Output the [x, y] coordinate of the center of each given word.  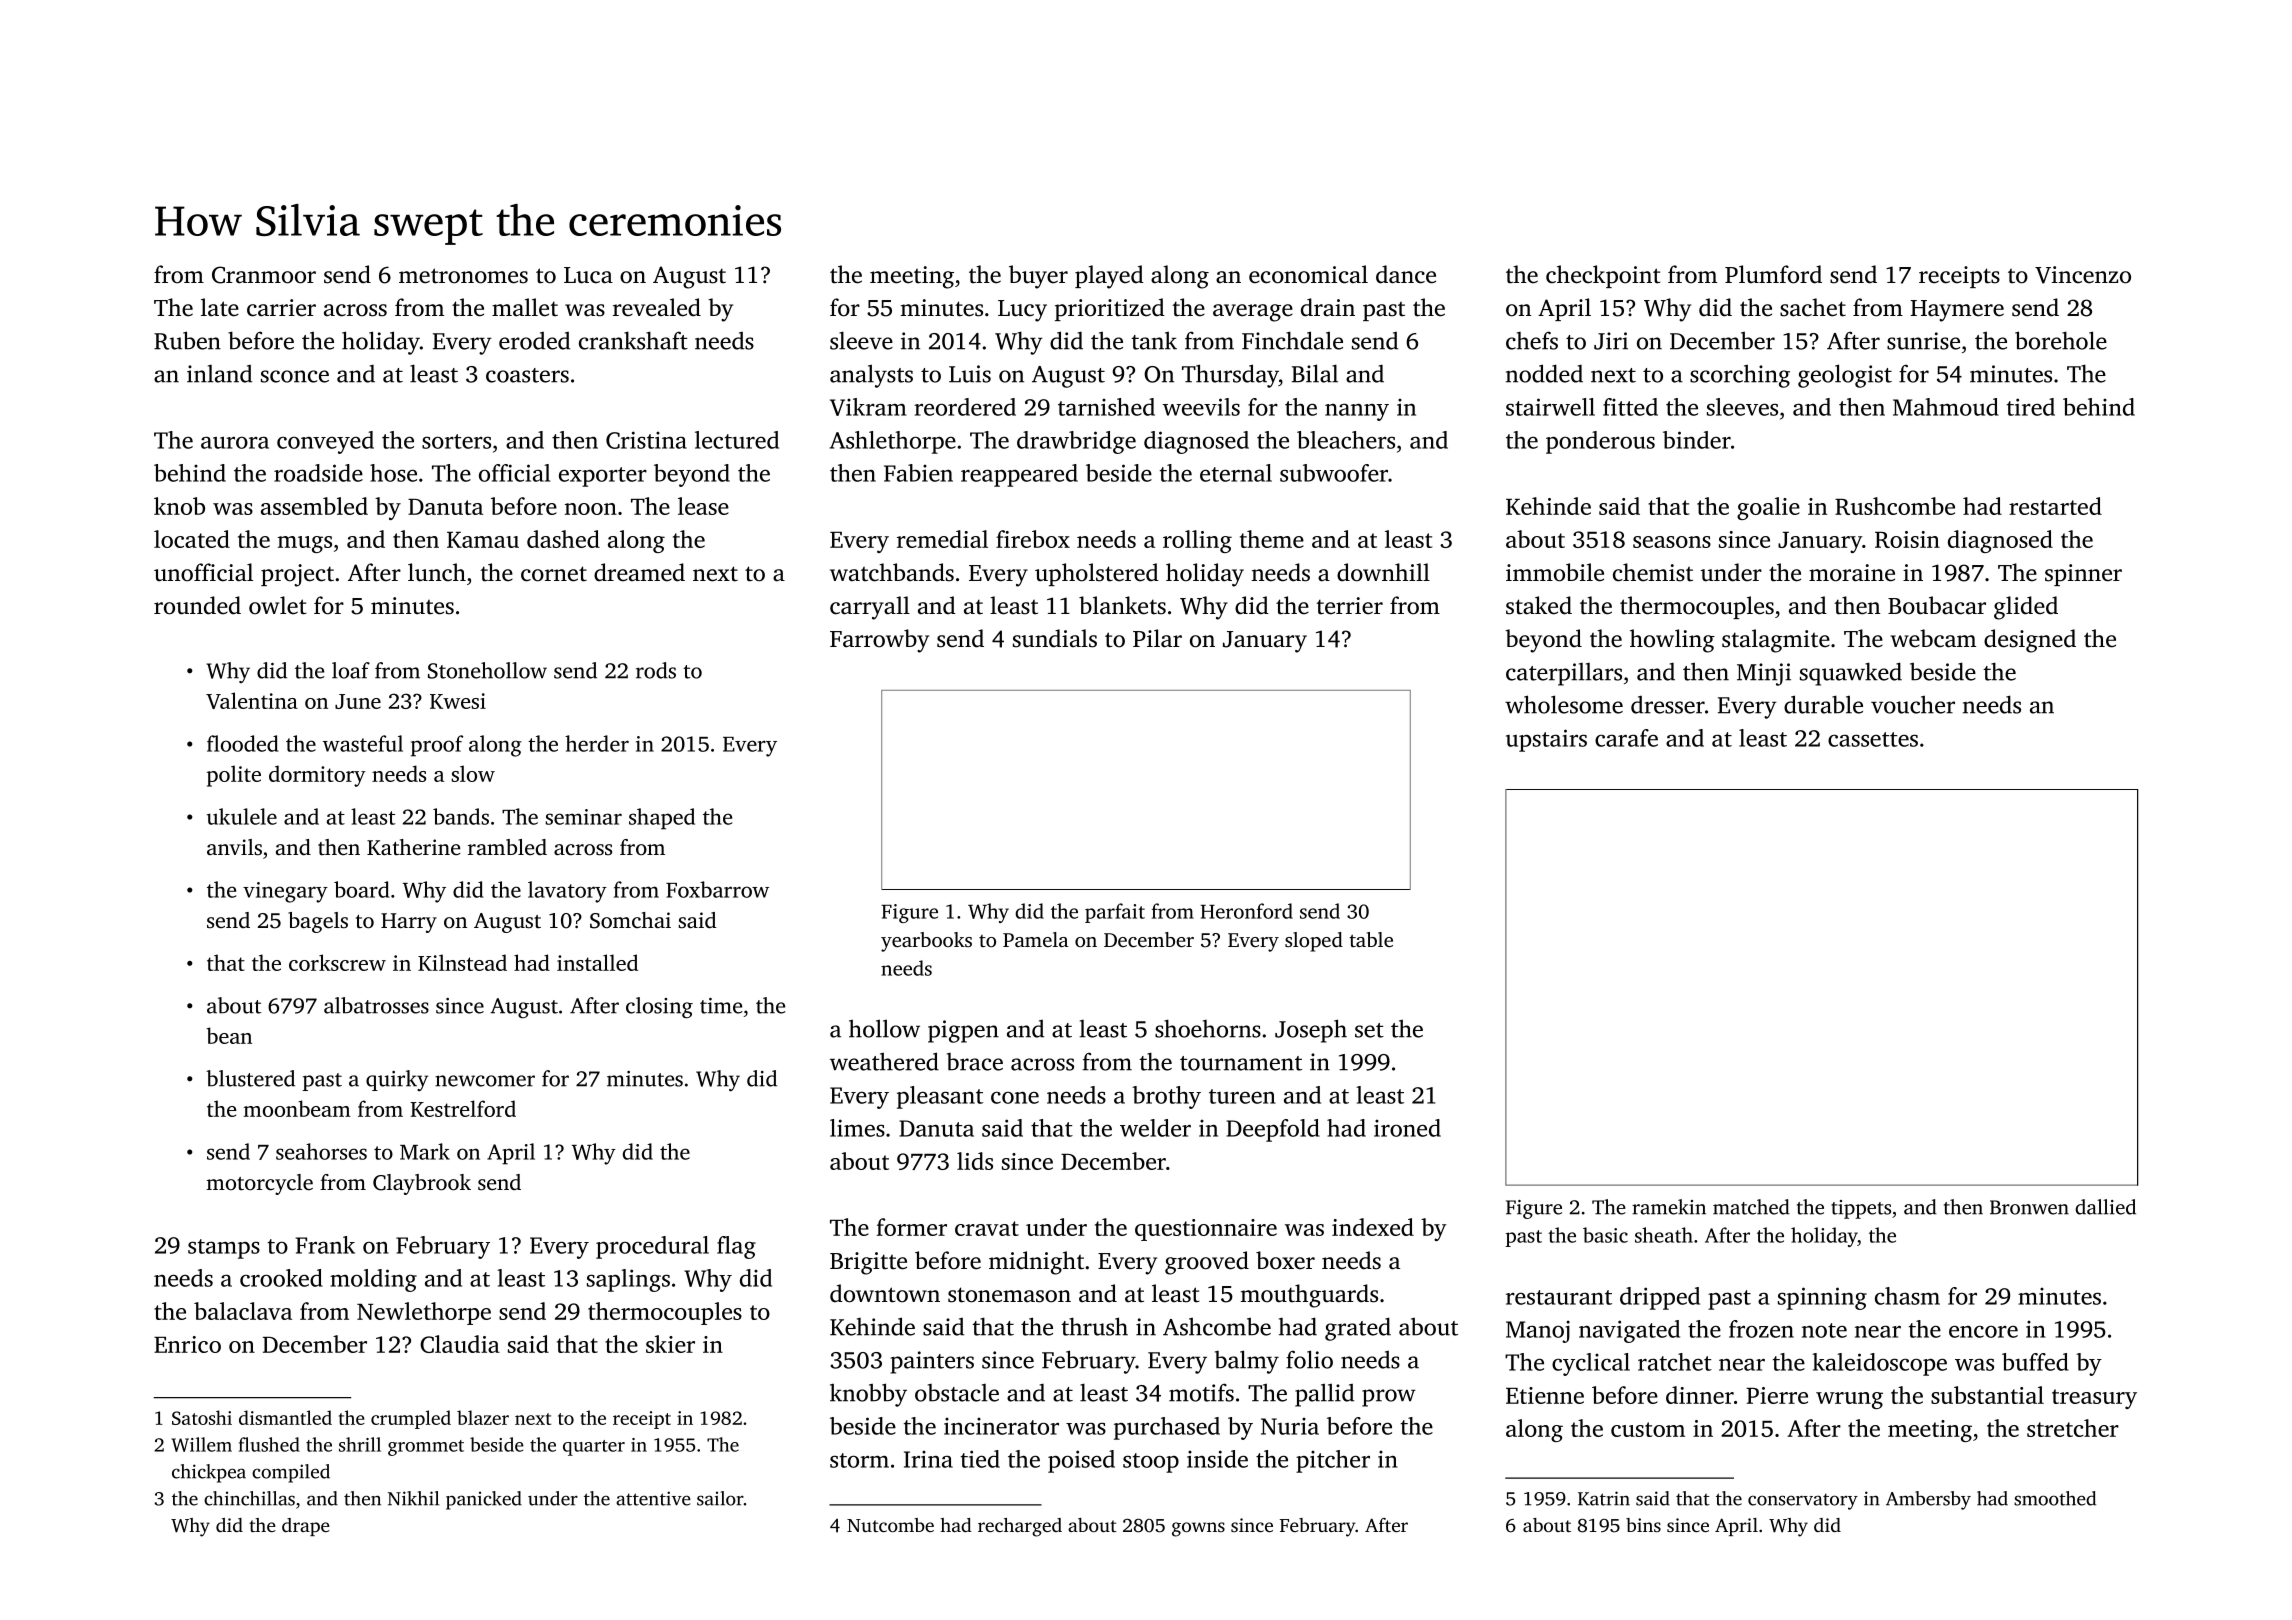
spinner [2083, 575]
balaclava [243, 1311]
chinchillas [249, 1498]
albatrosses [376, 1005]
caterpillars [1564, 674]
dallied [2105, 1207]
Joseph [1311, 1031]
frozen [1761, 1329]
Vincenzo [2083, 275]
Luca [588, 275]
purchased [1167, 1428]
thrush [1094, 1326]
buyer [1038, 277]
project [297, 575]
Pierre [1777, 1395]
